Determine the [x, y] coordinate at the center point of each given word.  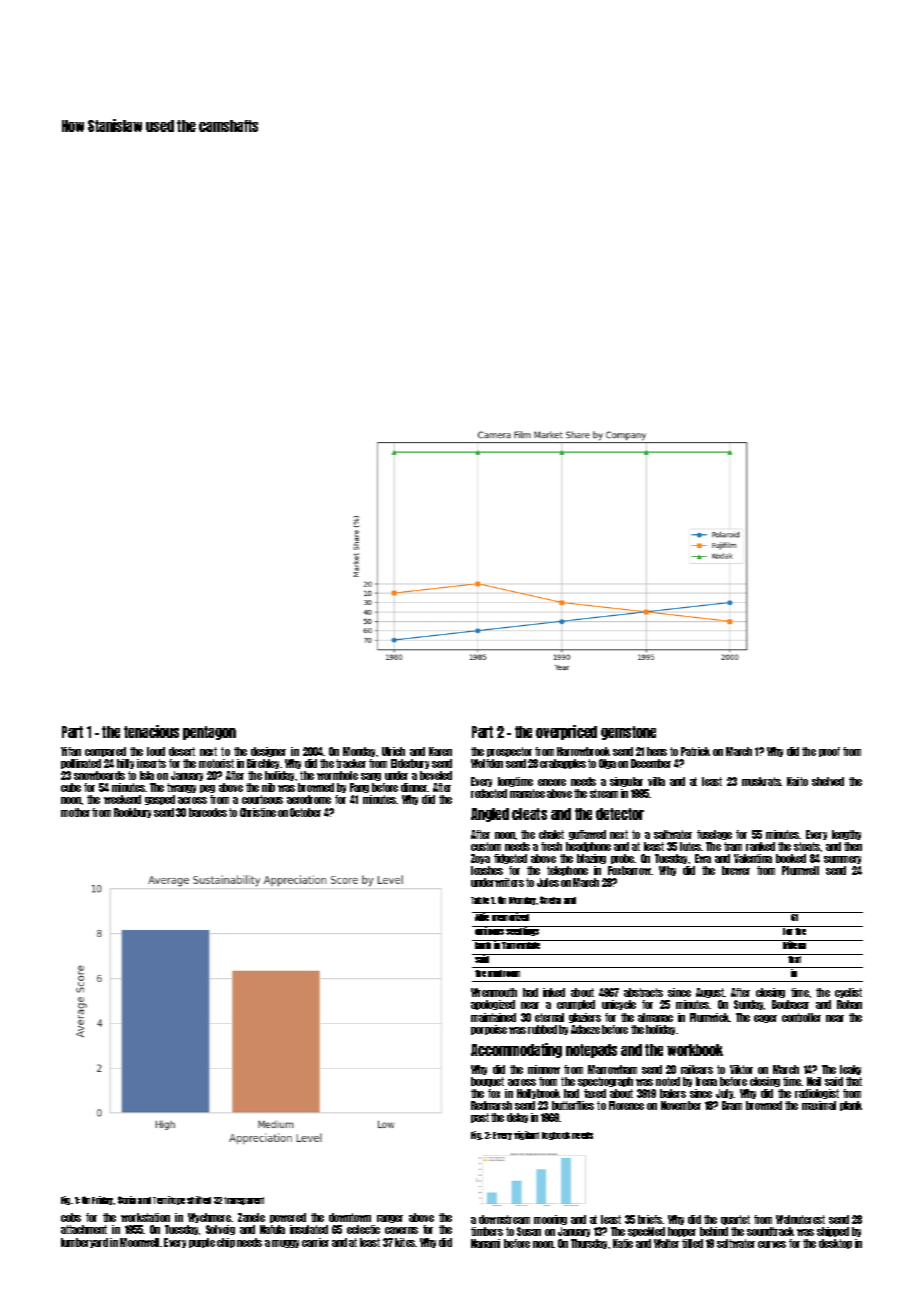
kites [405, 1242]
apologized [493, 1005]
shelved [828, 781]
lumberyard [84, 1243]
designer [268, 752]
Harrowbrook [583, 751]
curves [772, 1244]
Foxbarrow [629, 870]
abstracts [643, 992]
